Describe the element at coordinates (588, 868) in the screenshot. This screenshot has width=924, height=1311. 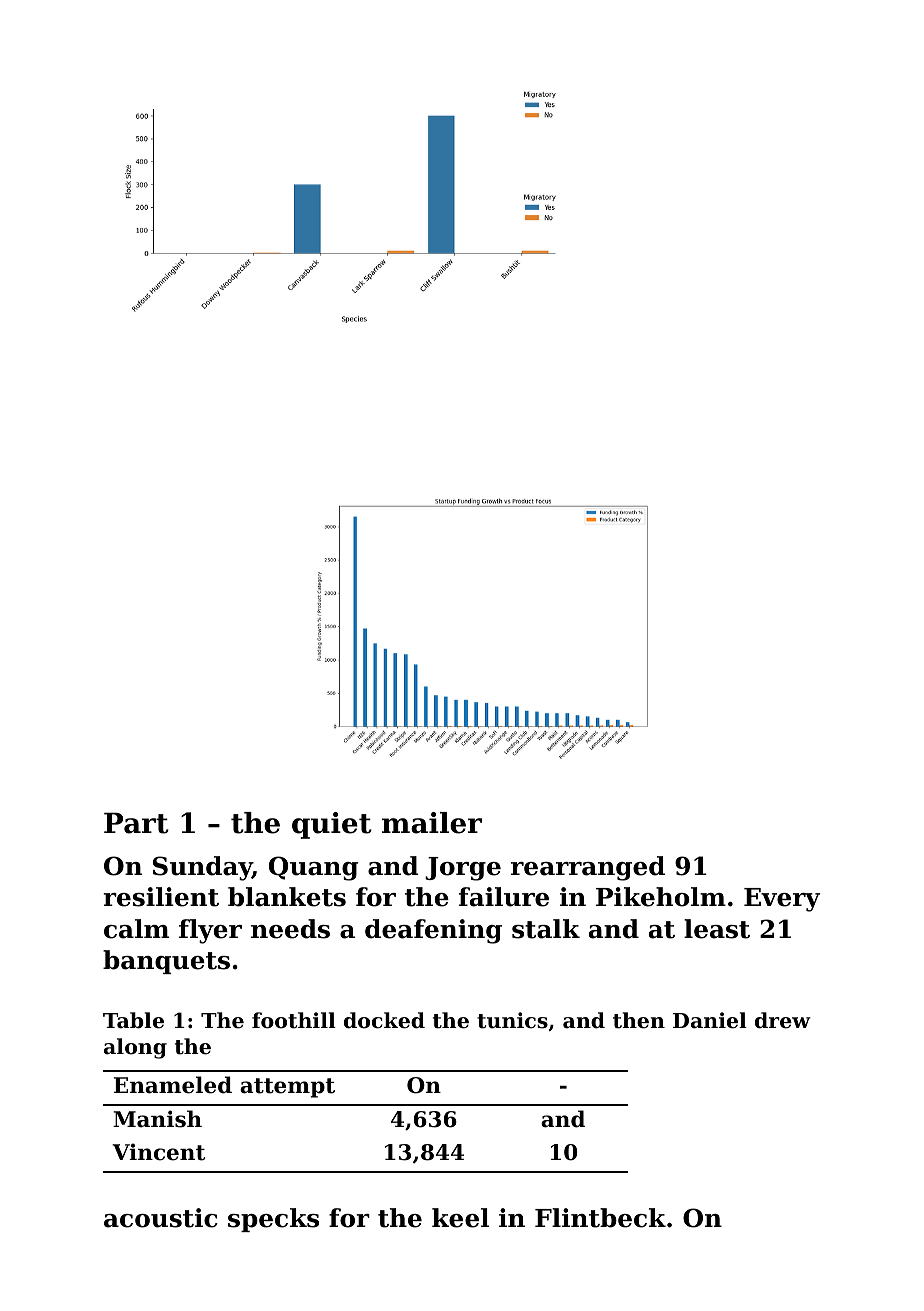
I see `rearranged` at that location.
